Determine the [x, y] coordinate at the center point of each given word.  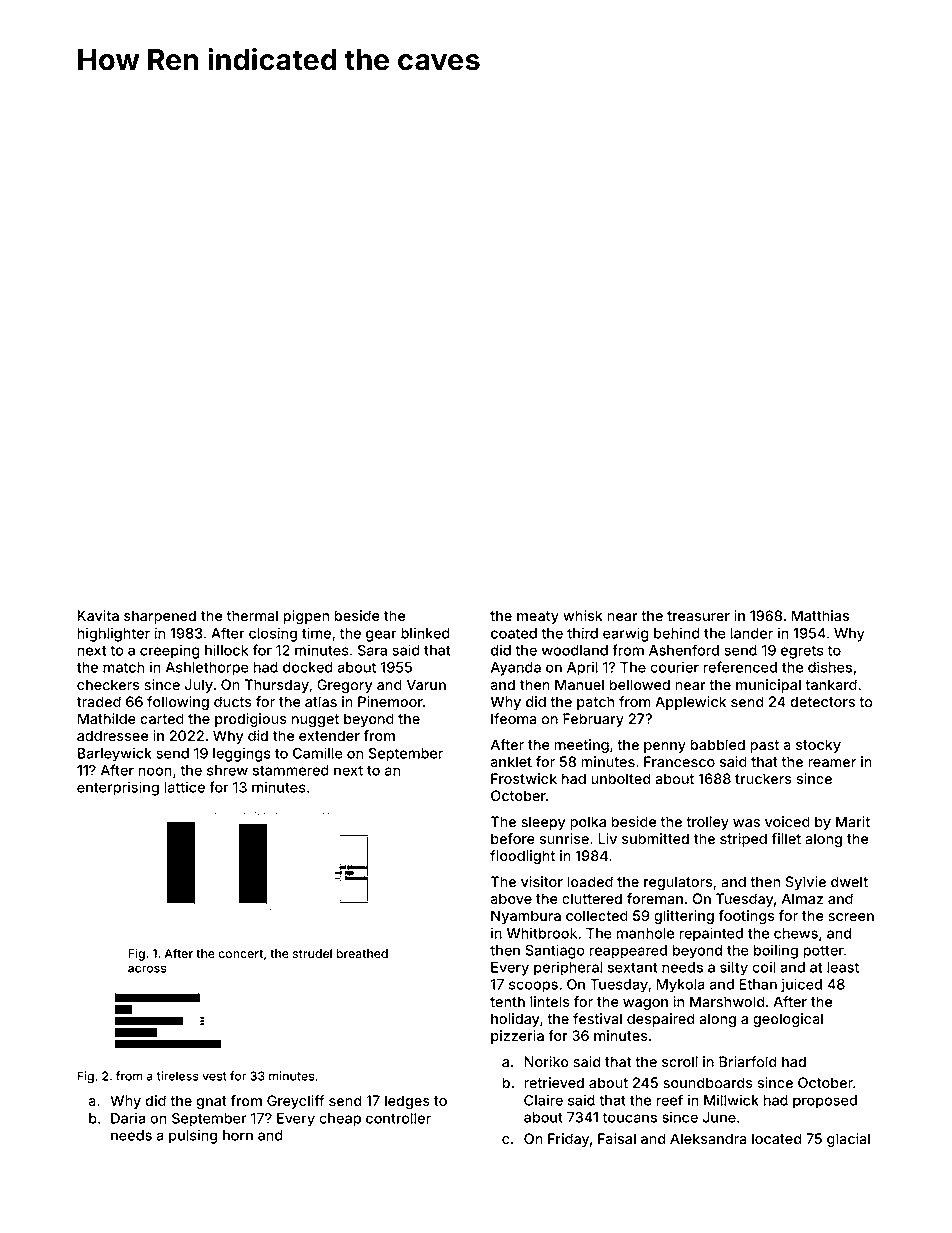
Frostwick [524, 778]
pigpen [306, 617]
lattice [184, 787]
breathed [362, 953]
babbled [718, 744]
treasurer [698, 616]
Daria [128, 1118]
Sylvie [805, 883]
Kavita [98, 615]
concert [241, 954]
